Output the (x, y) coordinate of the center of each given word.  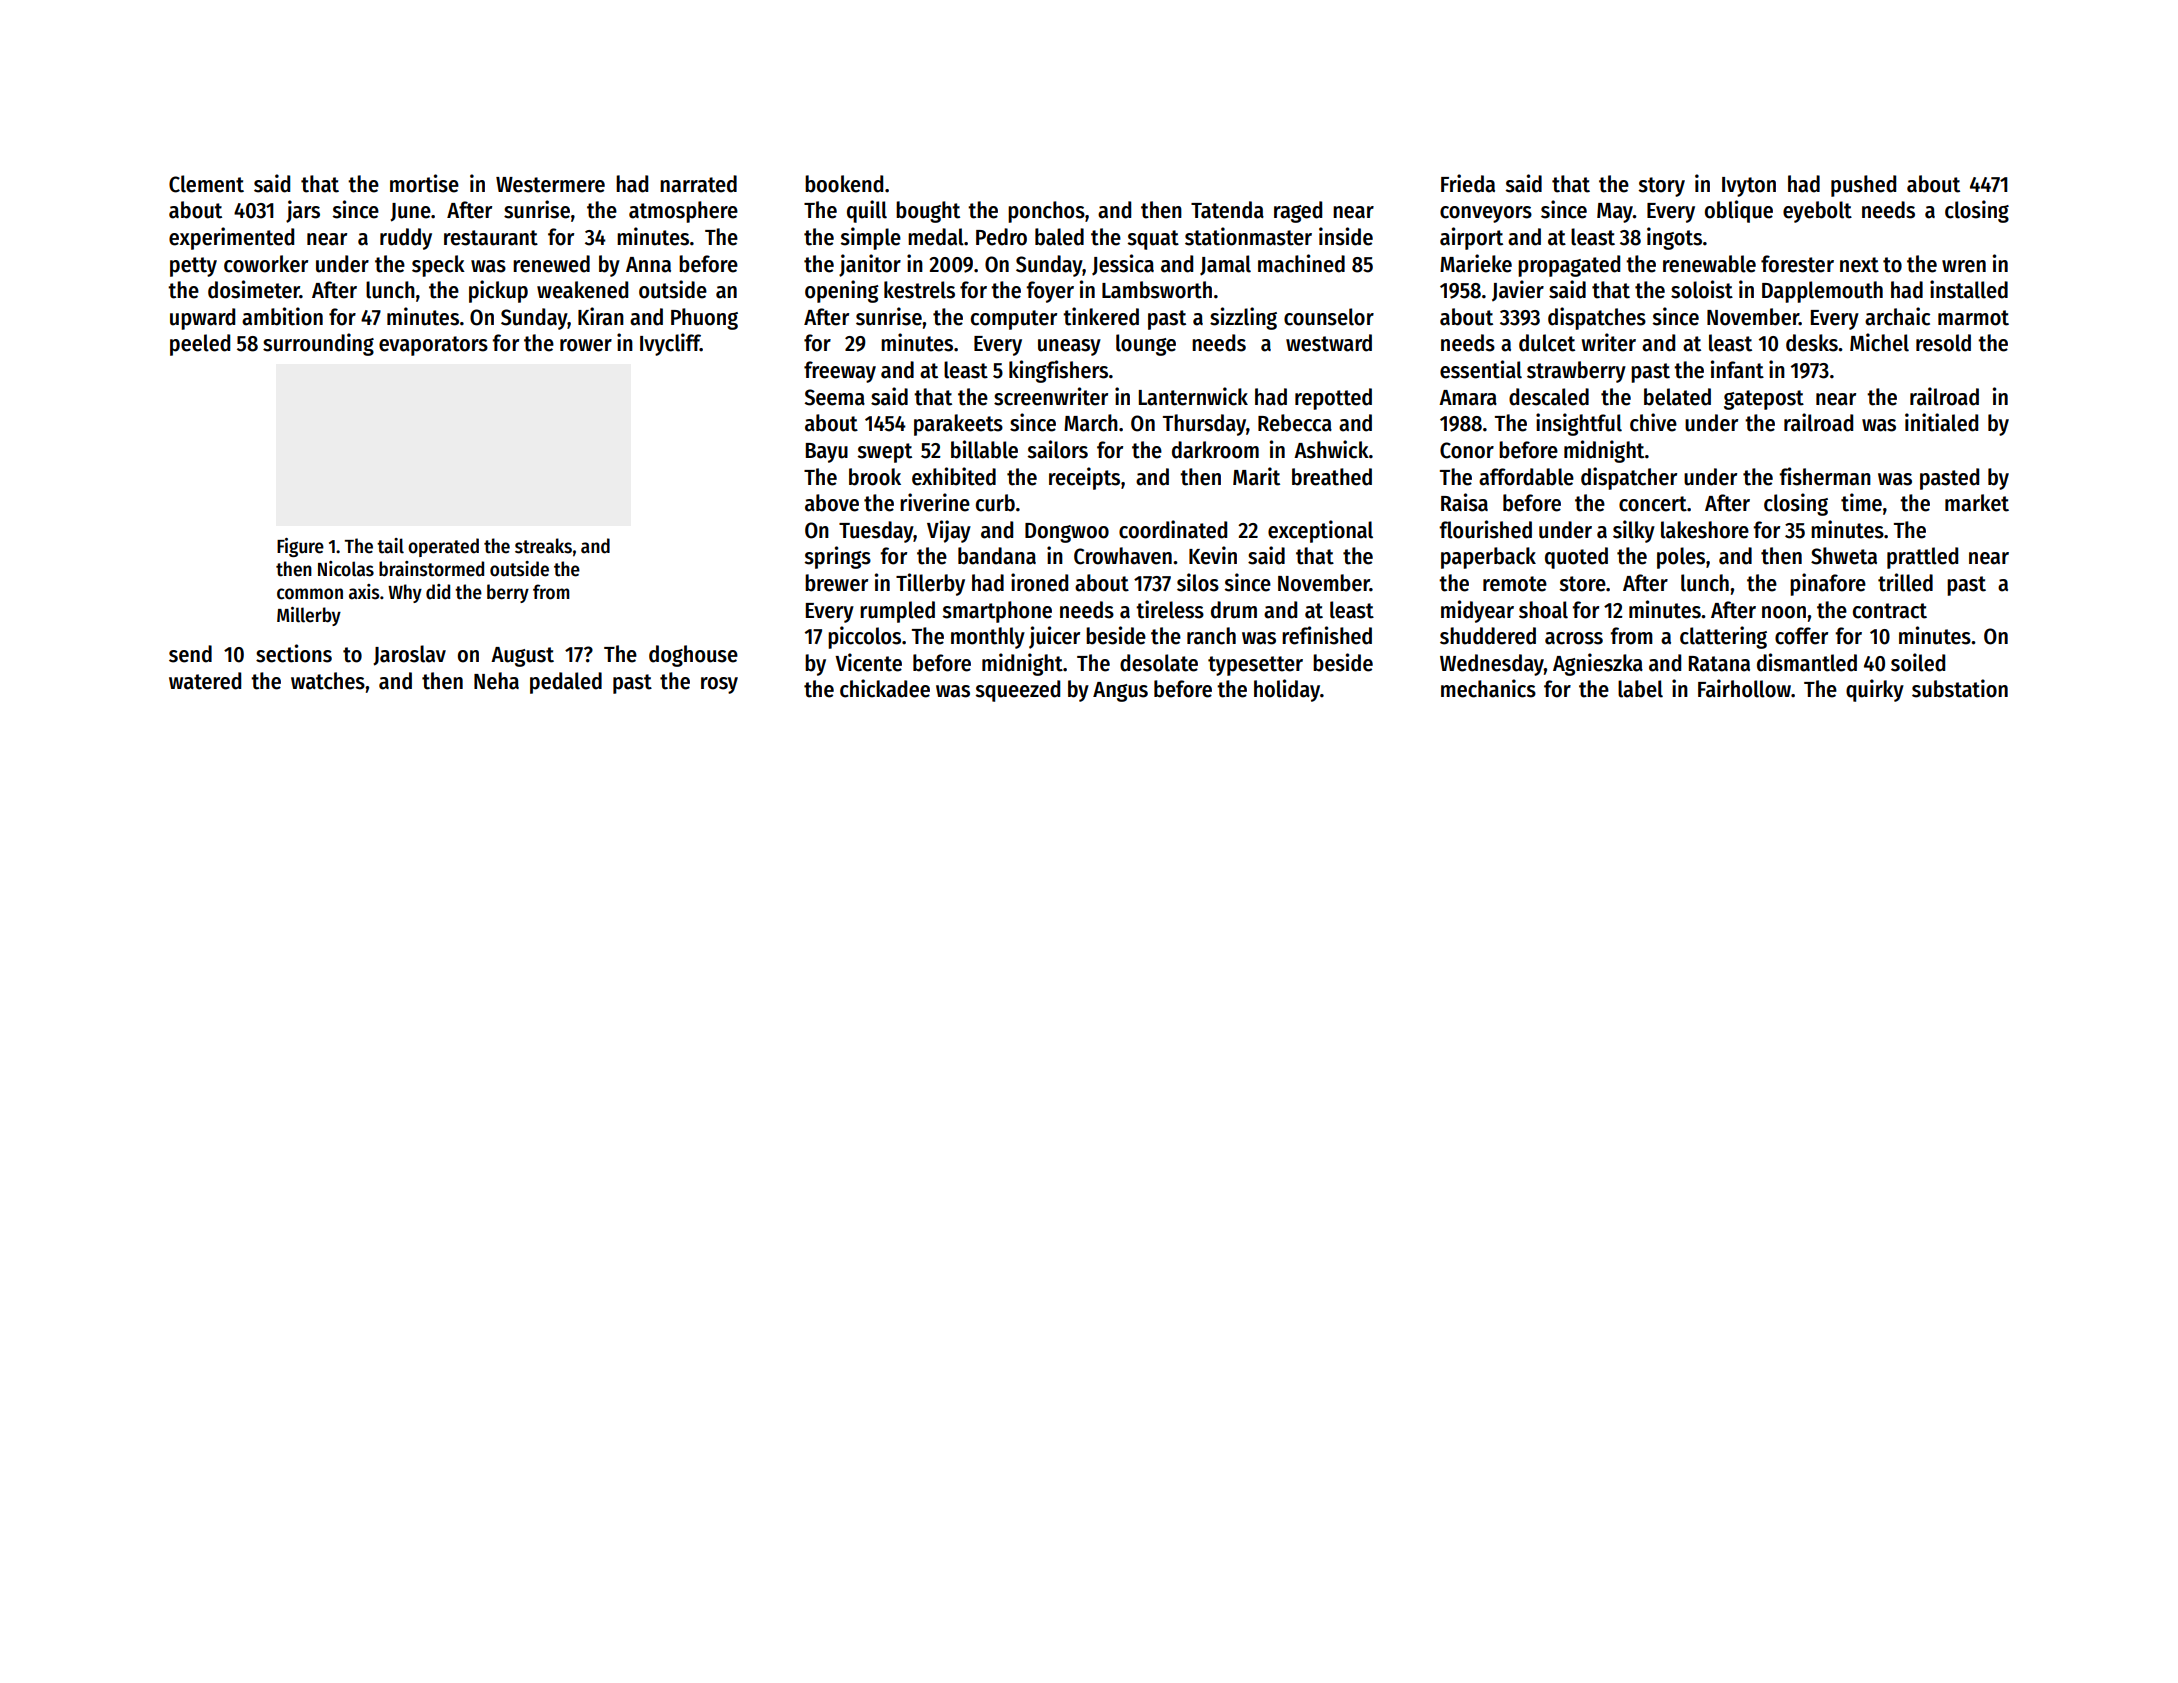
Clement (206, 184)
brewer (836, 583)
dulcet (1547, 343)
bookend (844, 184)
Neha (496, 681)
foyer (1050, 292)
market (1977, 503)
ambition (282, 316)
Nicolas (346, 569)
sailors (1057, 449)
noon (1784, 612)
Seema (835, 397)
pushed (1863, 186)
